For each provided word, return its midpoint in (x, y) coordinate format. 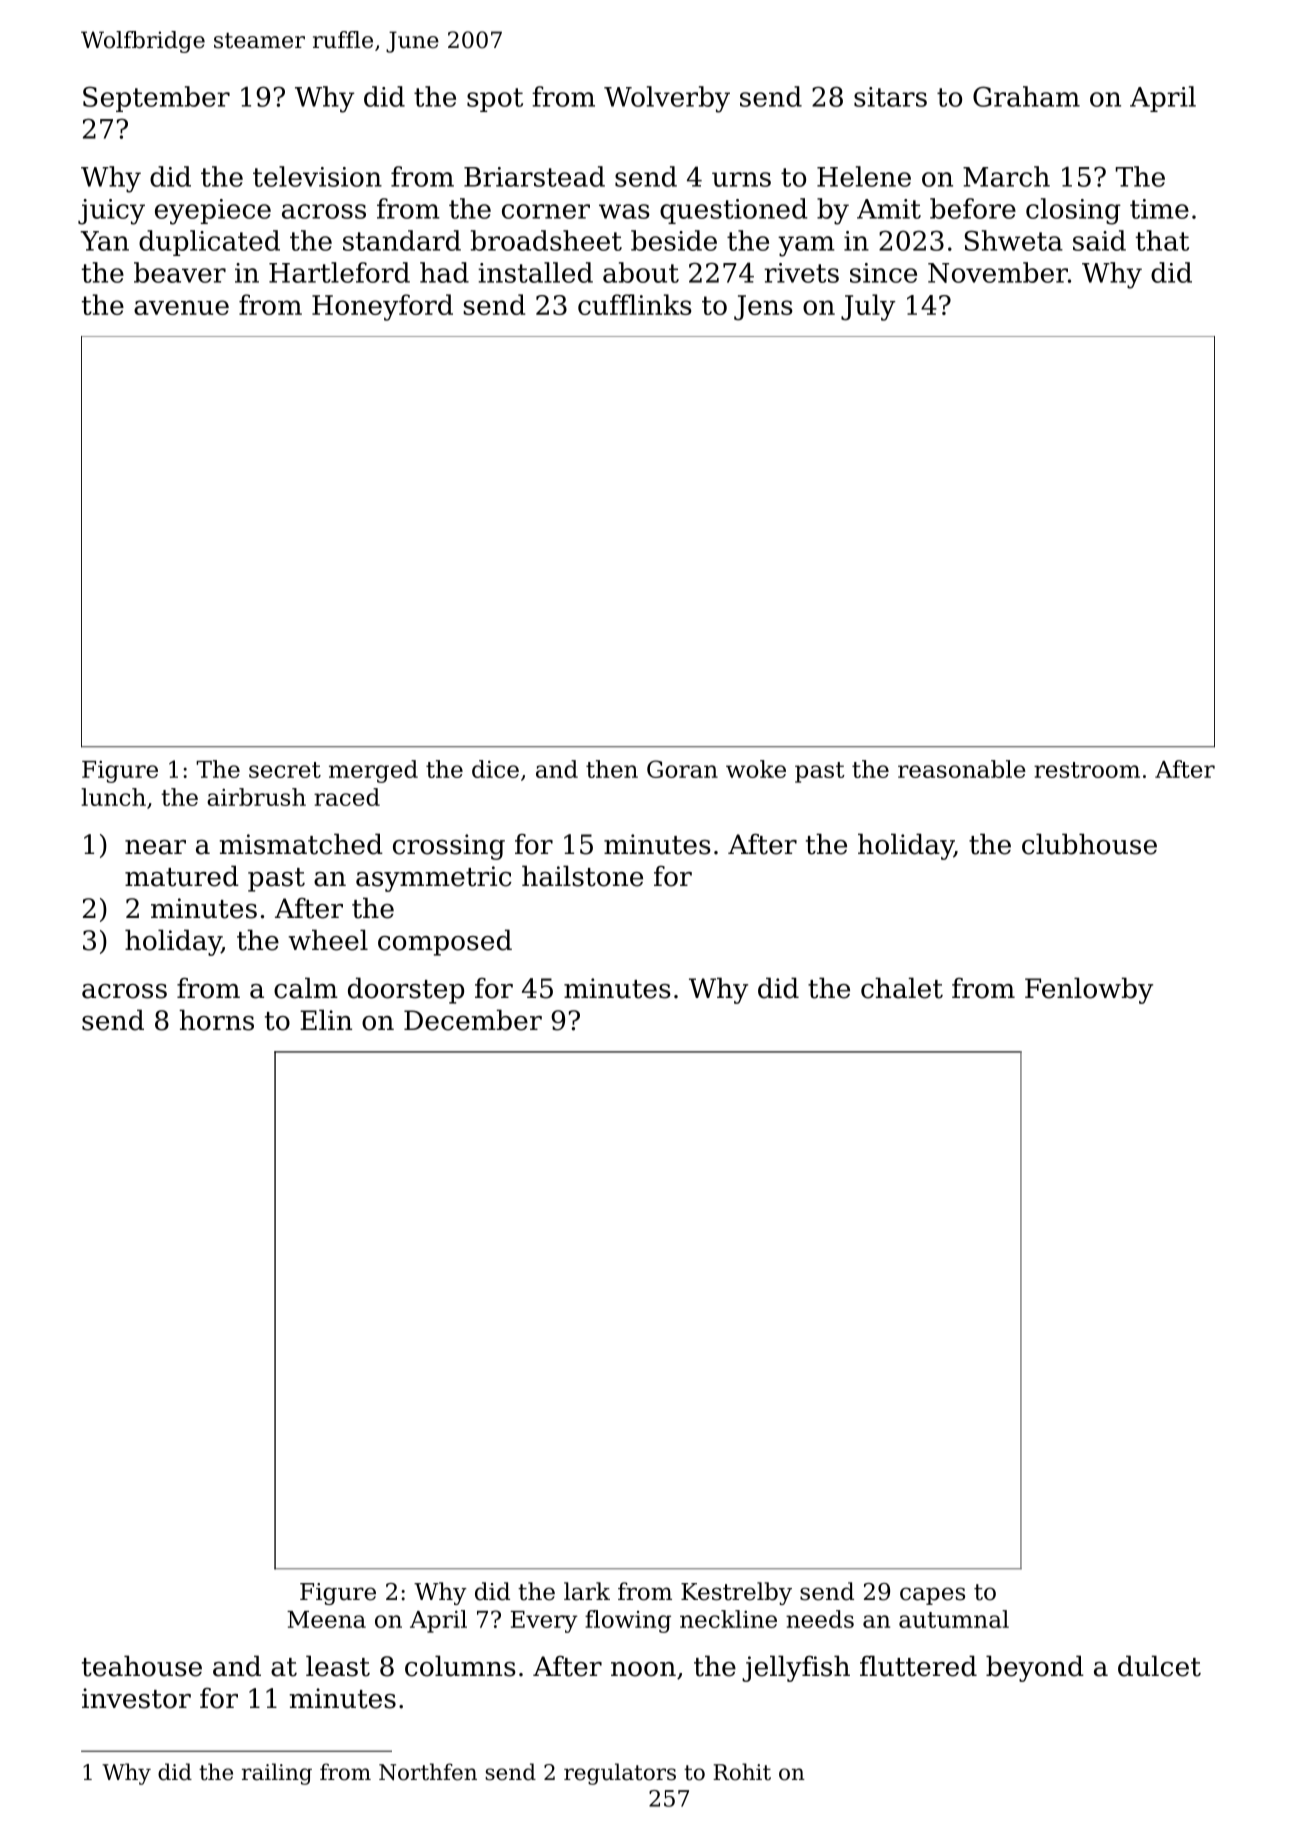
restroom (1087, 770)
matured (182, 876)
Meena (326, 1619)
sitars (890, 97)
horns (216, 1020)
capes (932, 1596)
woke (756, 769)
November (998, 272)
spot (495, 100)
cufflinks (634, 304)
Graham (1026, 96)
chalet (902, 988)
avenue (181, 307)
